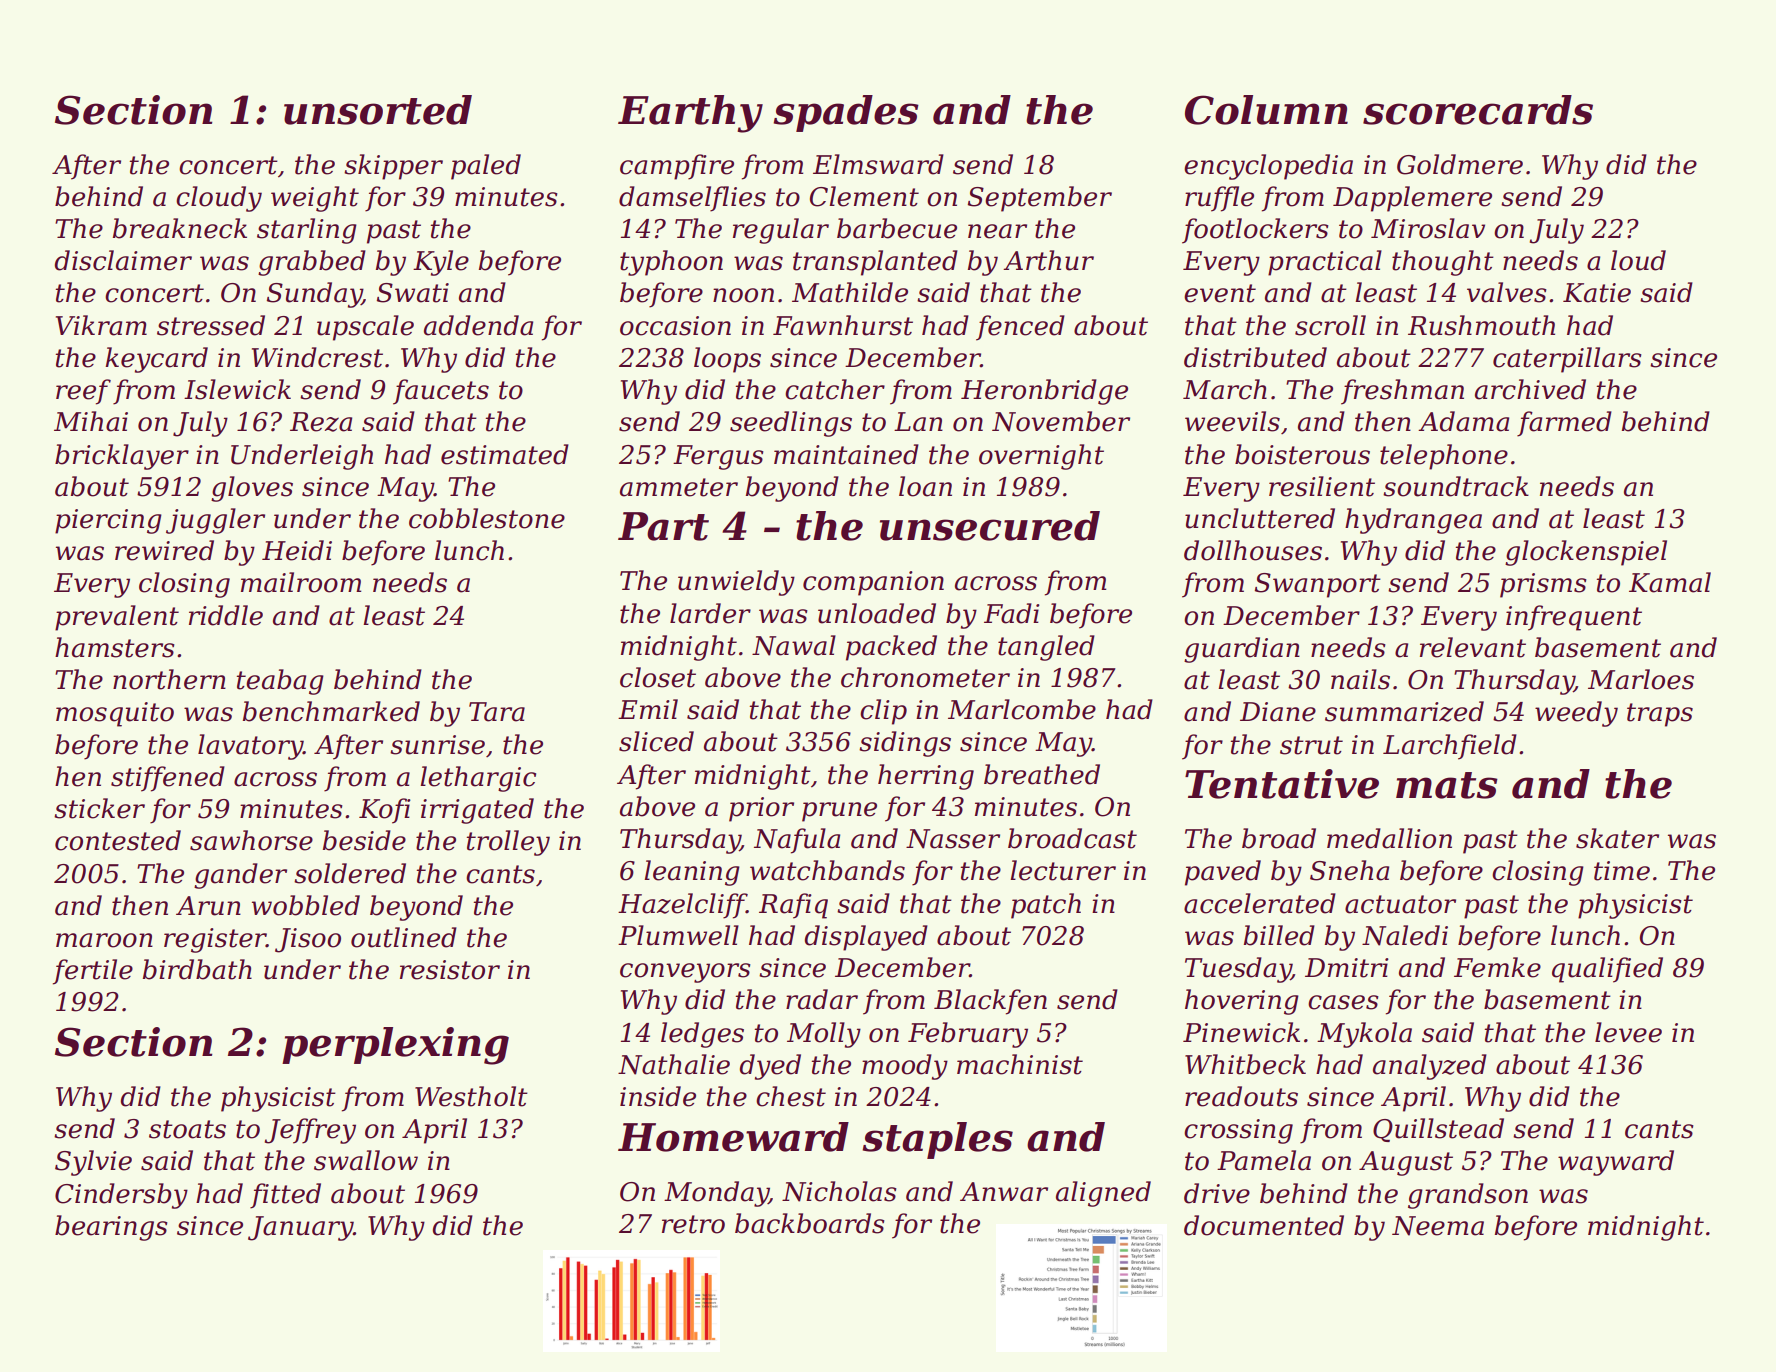  What do you see at coordinates (115, 714) in the document?
I see `mosquito` at bounding box center [115, 714].
